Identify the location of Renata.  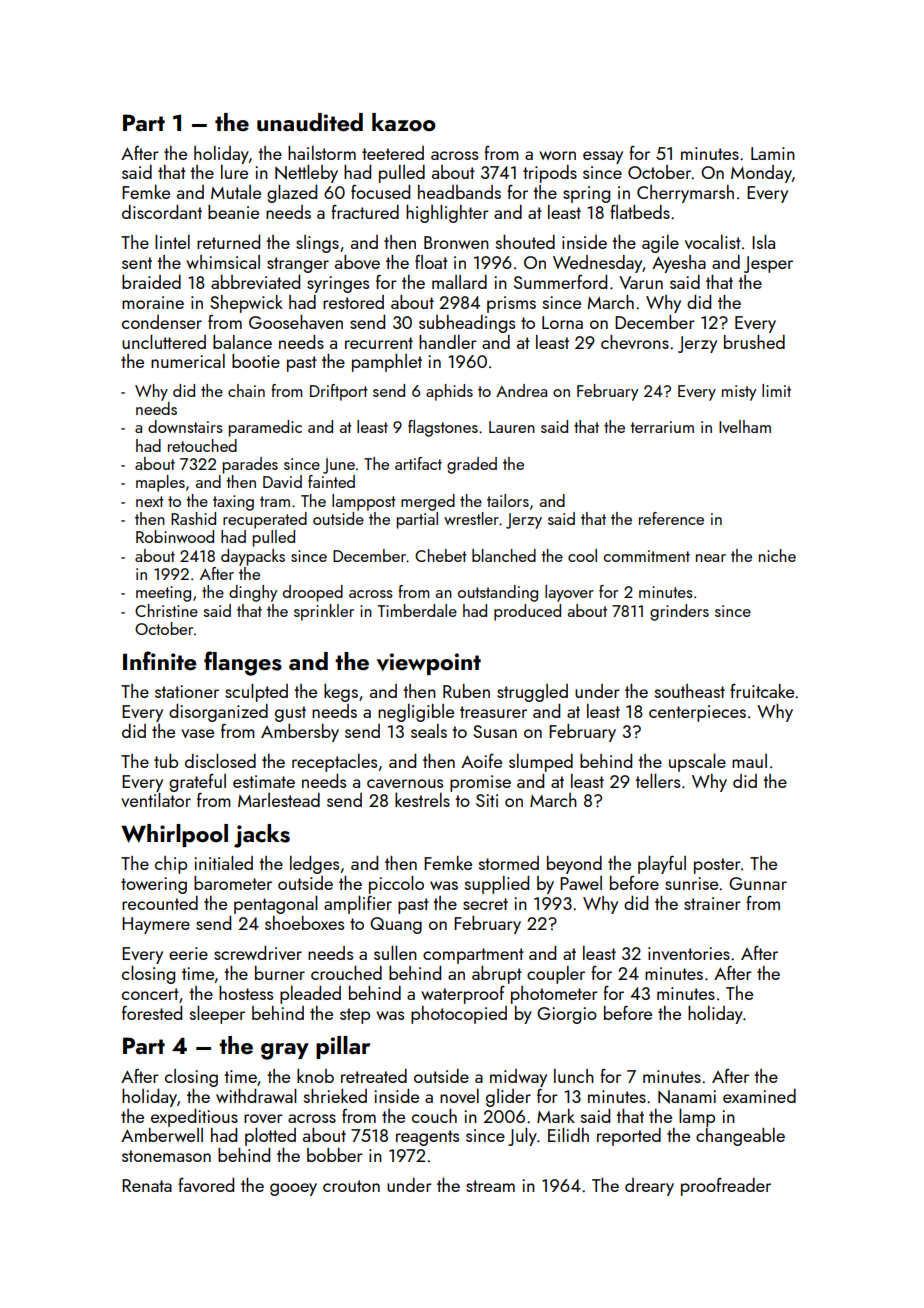
(147, 1185).
